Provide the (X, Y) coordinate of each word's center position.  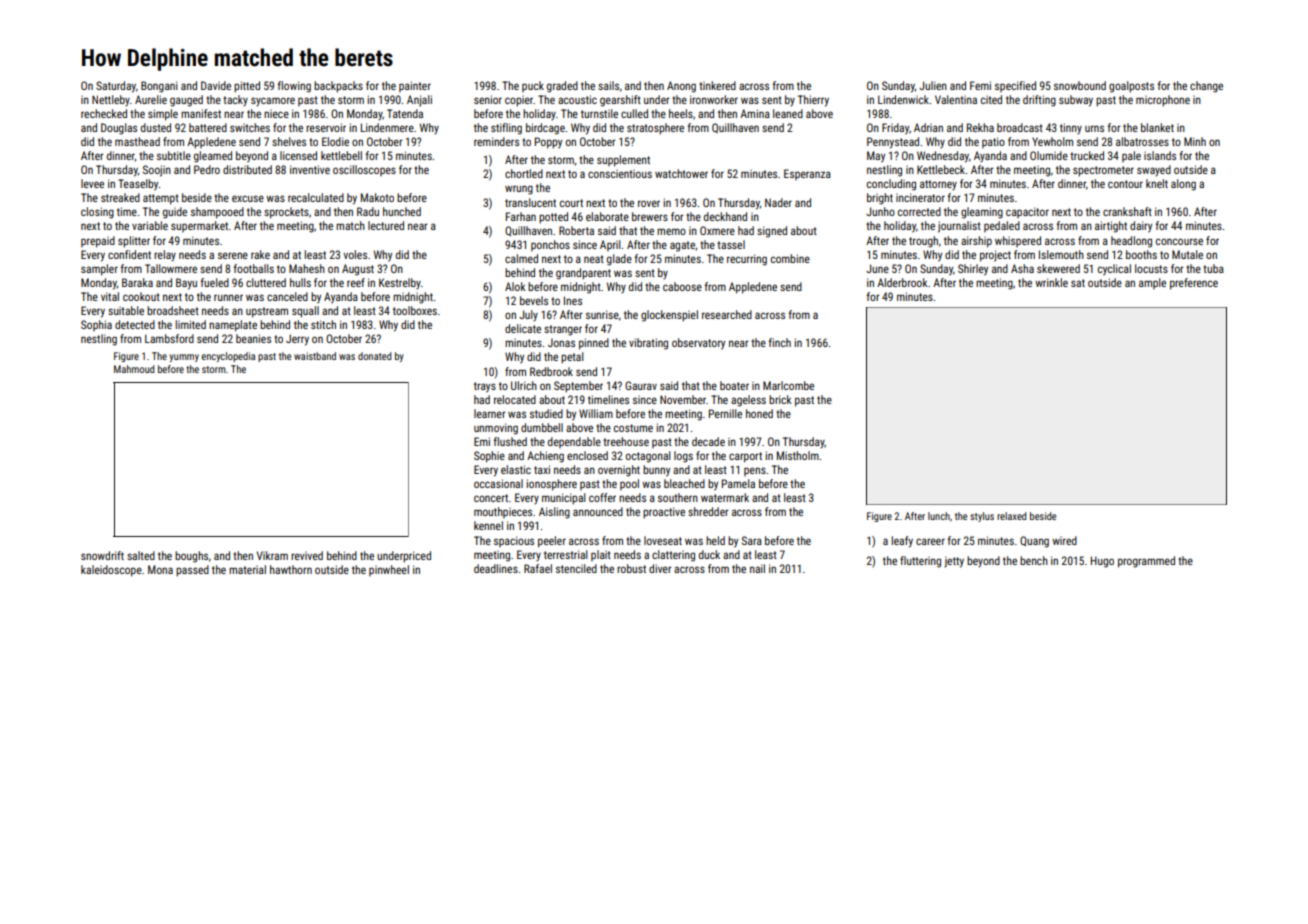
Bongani (159, 87)
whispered (1018, 241)
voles (355, 254)
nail (757, 568)
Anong (681, 87)
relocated (515, 399)
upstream (267, 312)
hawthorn (291, 569)
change (1206, 87)
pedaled (1002, 226)
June (877, 268)
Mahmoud (134, 369)
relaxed (1011, 516)
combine (790, 258)
